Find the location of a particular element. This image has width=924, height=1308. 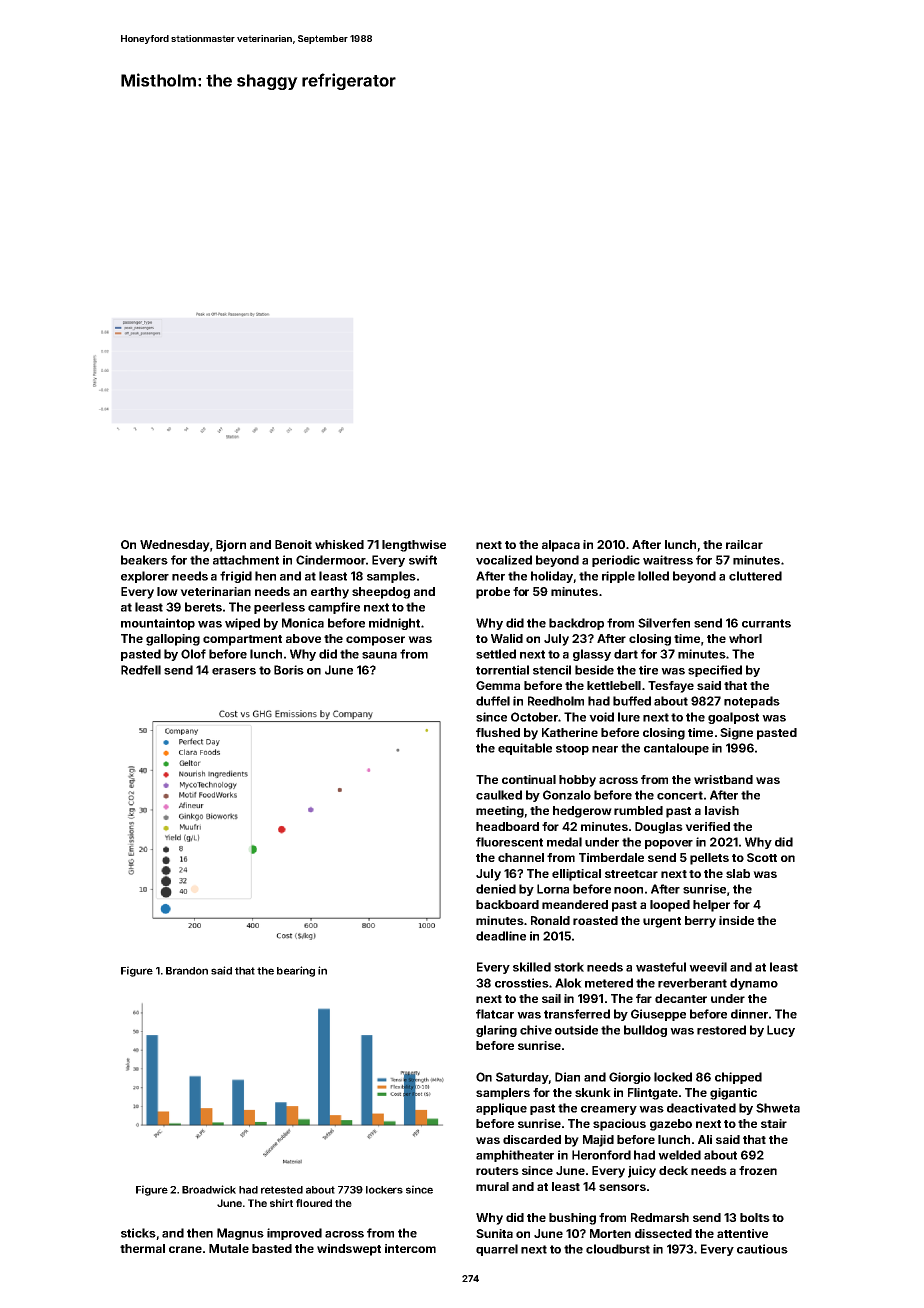

caulked is located at coordinates (499, 795).
